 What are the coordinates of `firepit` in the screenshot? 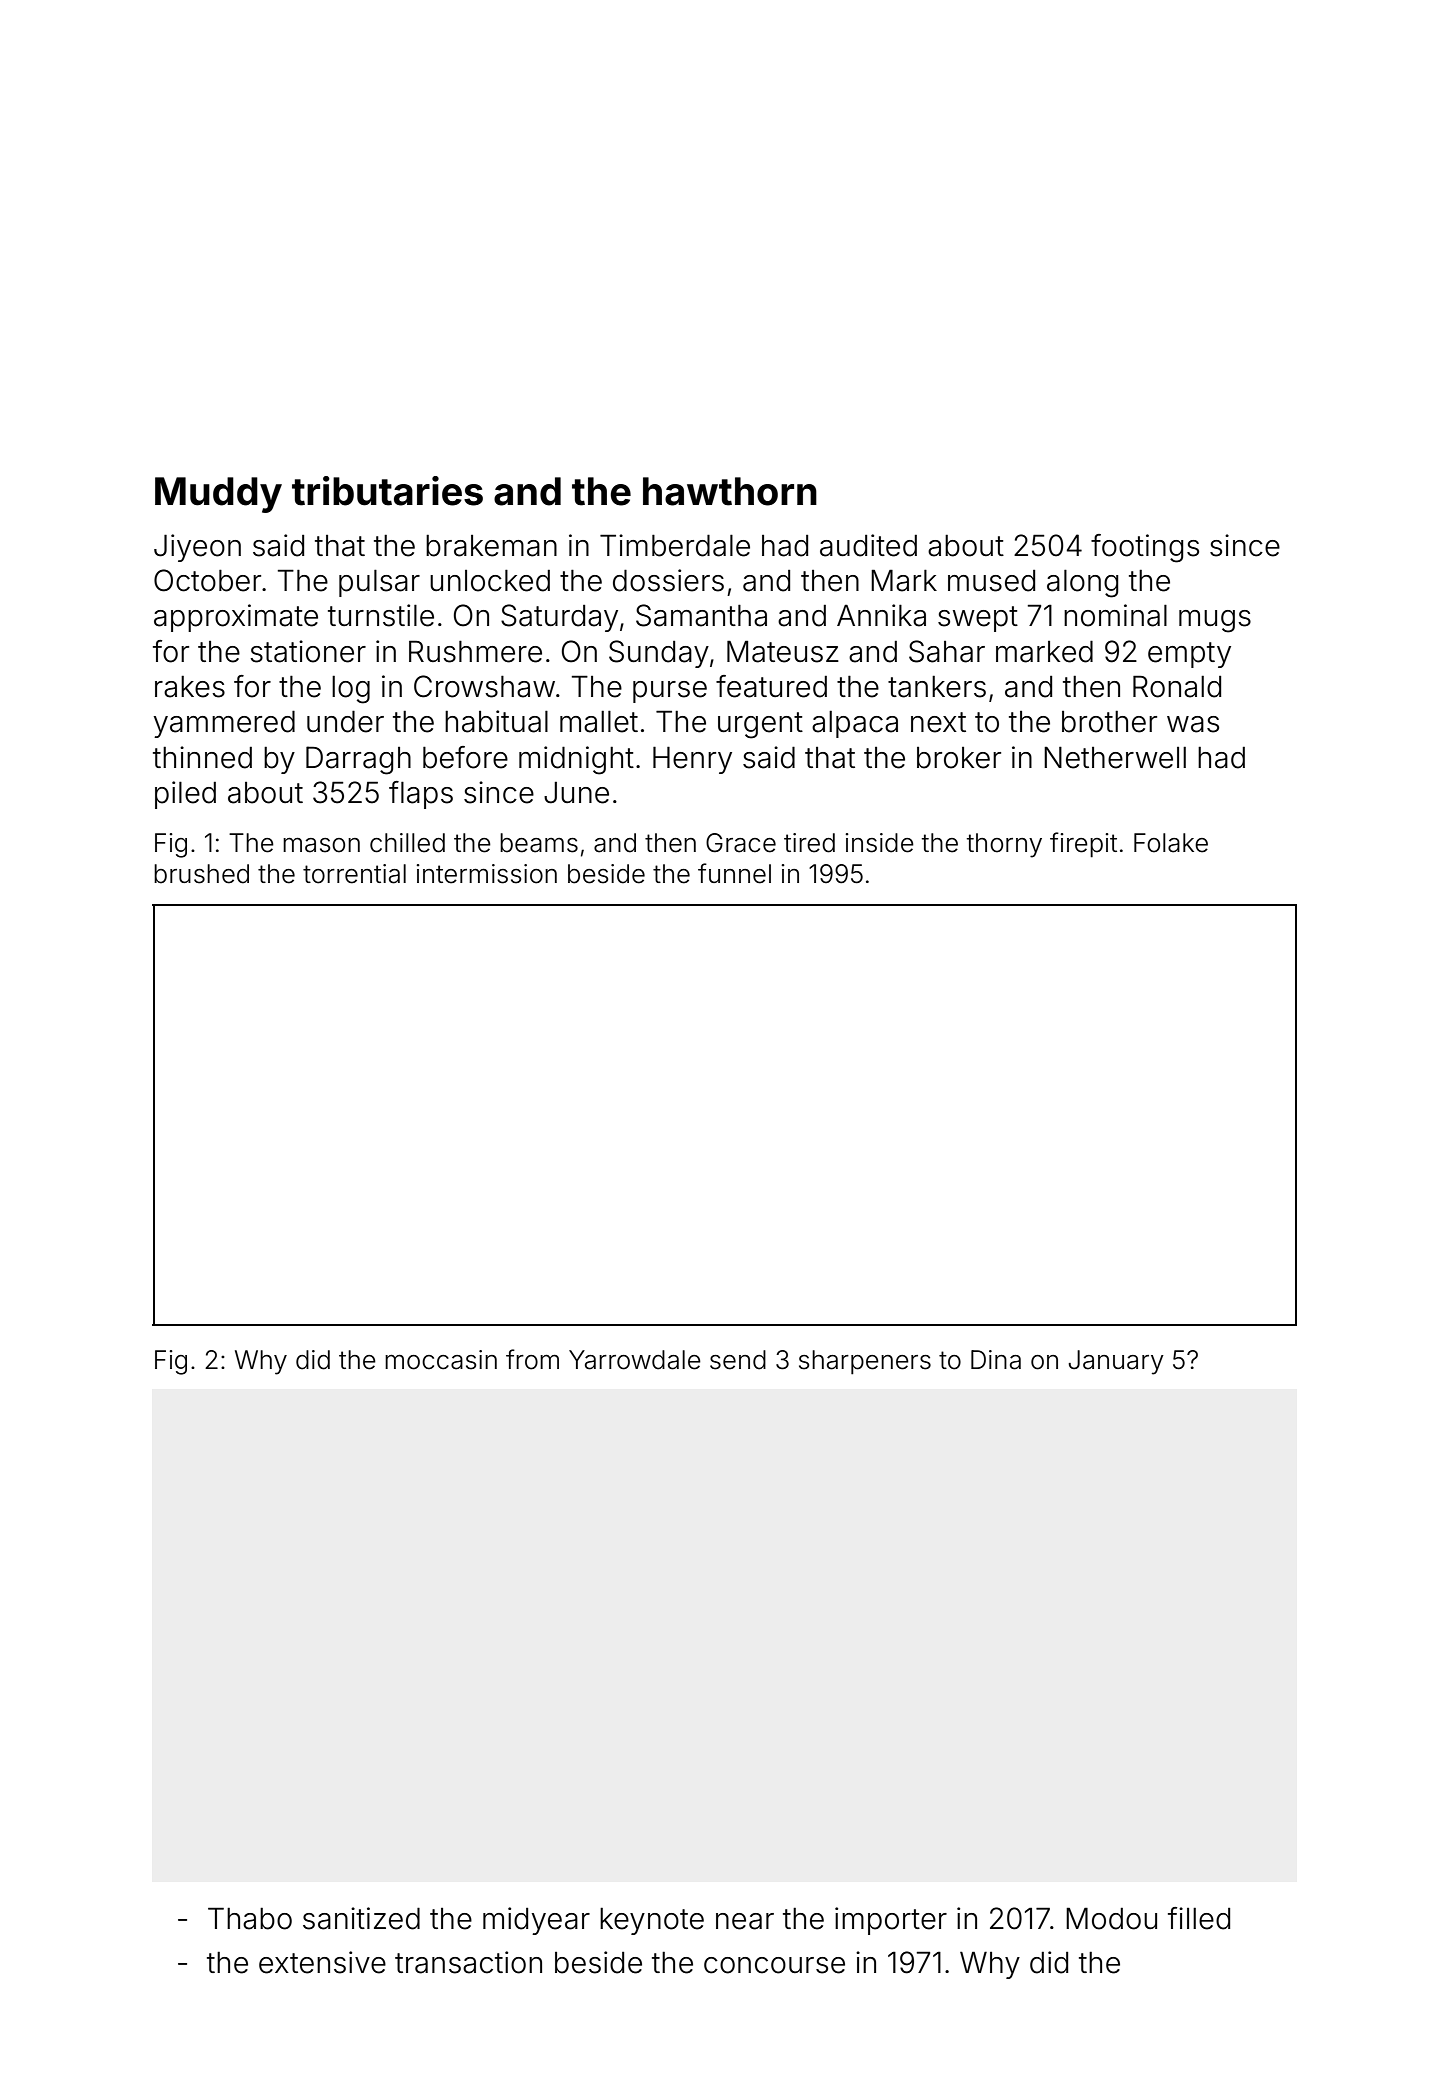 It's located at (1083, 845).
